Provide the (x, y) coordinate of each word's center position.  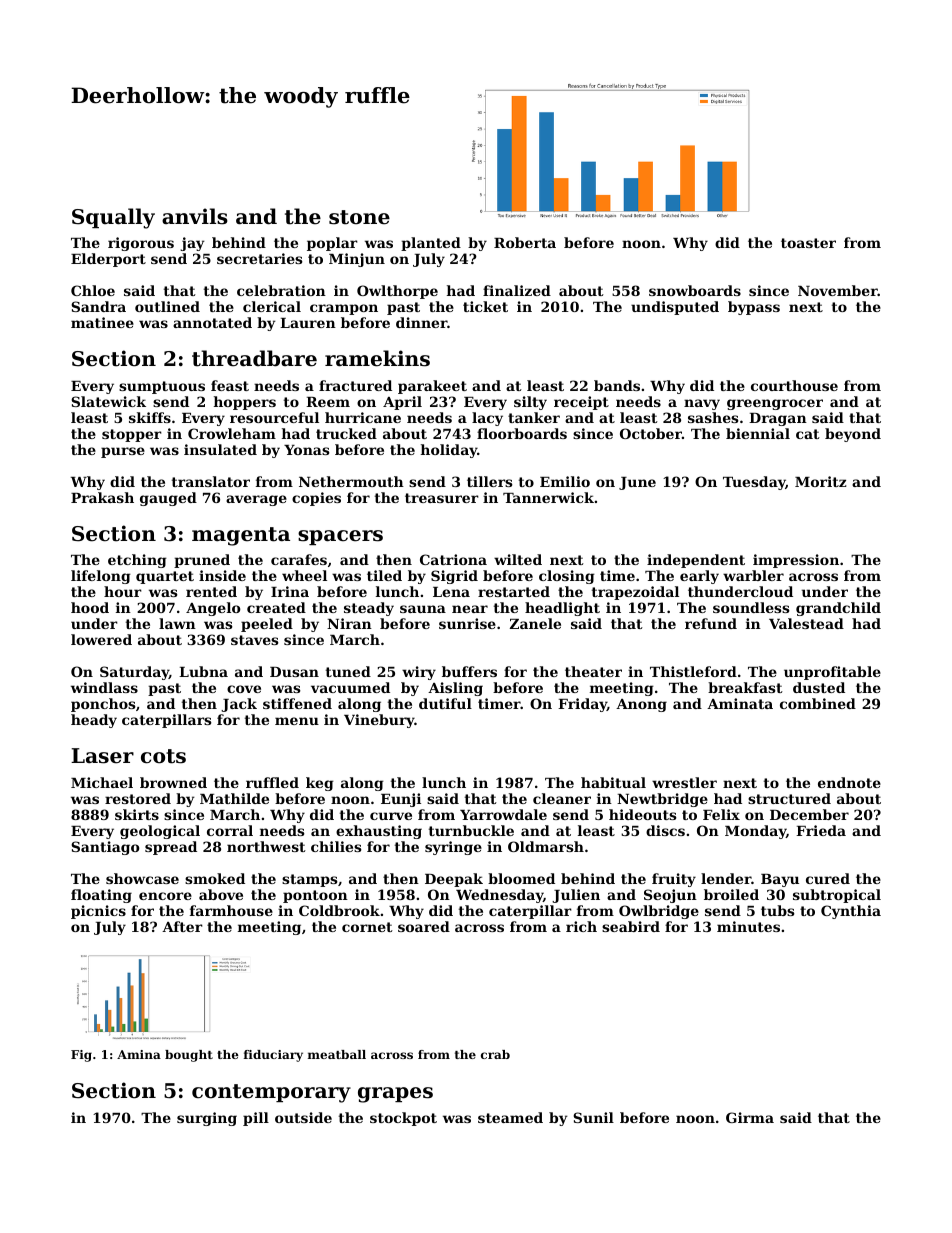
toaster (808, 243)
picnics (98, 912)
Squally (113, 218)
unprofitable (832, 673)
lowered (101, 639)
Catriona (453, 559)
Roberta (525, 242)
